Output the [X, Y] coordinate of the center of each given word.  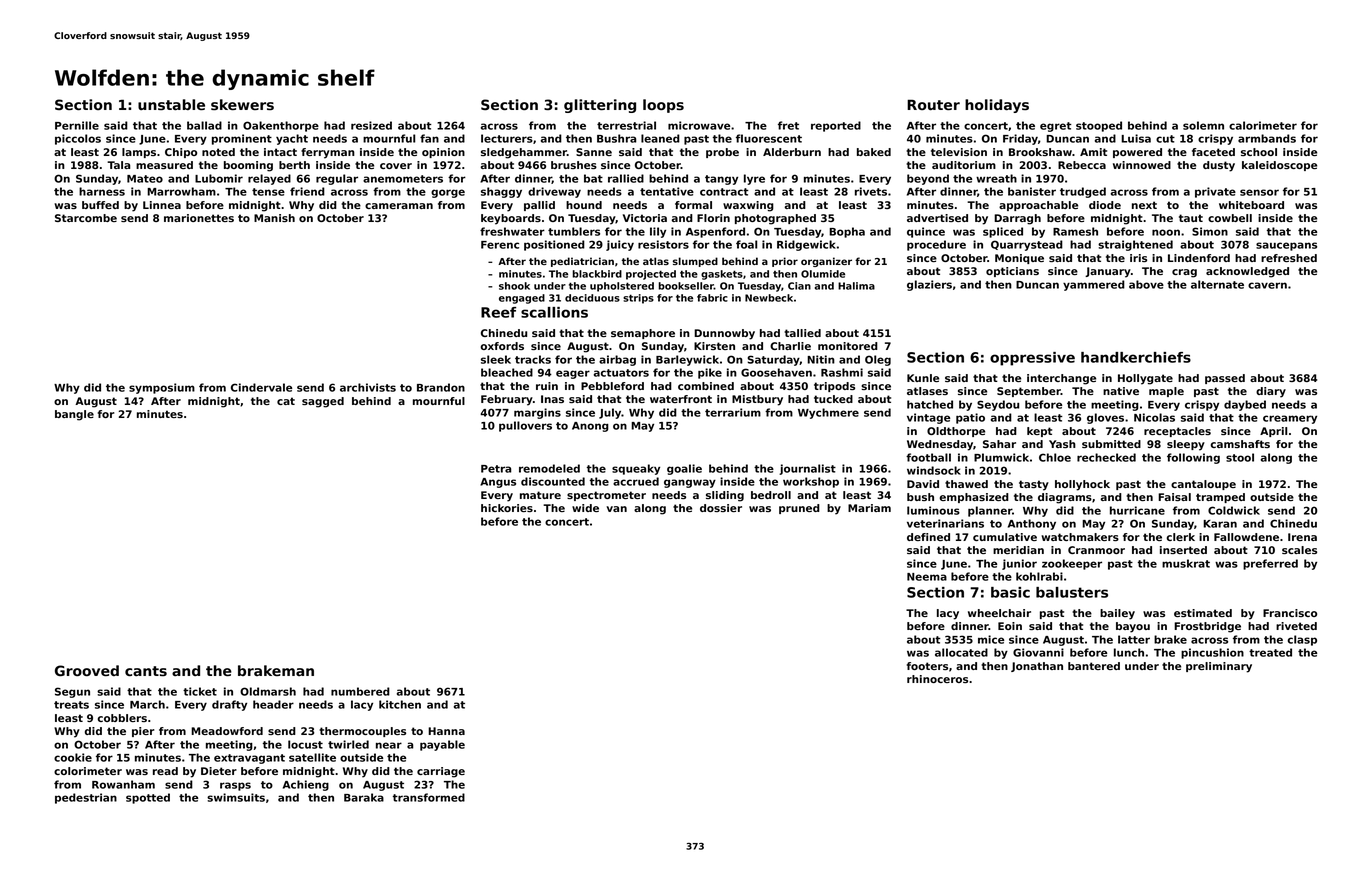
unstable [171, 105]
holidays [997, 106]
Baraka [364, 797]
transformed [429, 797]
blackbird [597, 274]
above [1146, 284]
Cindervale [261, 387]
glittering [600, 106]
